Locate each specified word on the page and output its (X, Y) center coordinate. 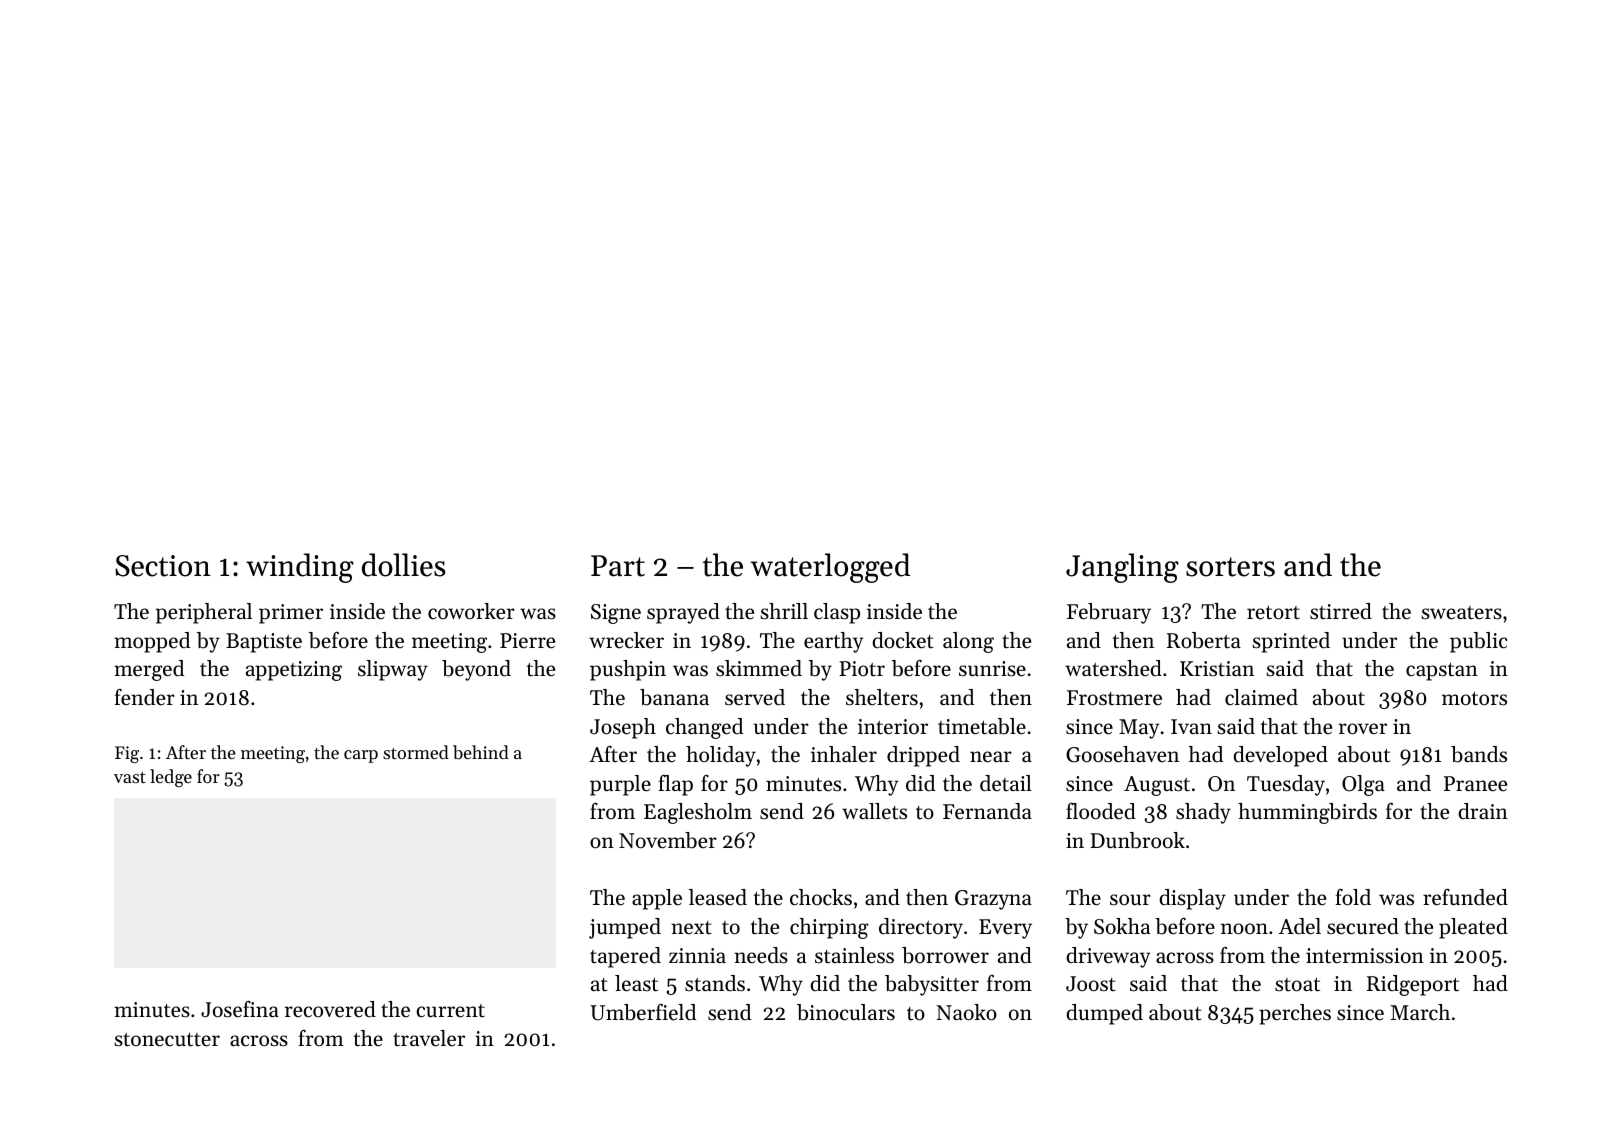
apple (657, 899)
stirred (1341, 611)
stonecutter (167, 1040)
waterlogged (830, 568)
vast (130, 777)
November (668, 840)
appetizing (294, 671)
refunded (1465, 897)
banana (674, 697)
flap (676, 785)
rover (1363, 729)
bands (1479, 754)
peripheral (204, 613)
